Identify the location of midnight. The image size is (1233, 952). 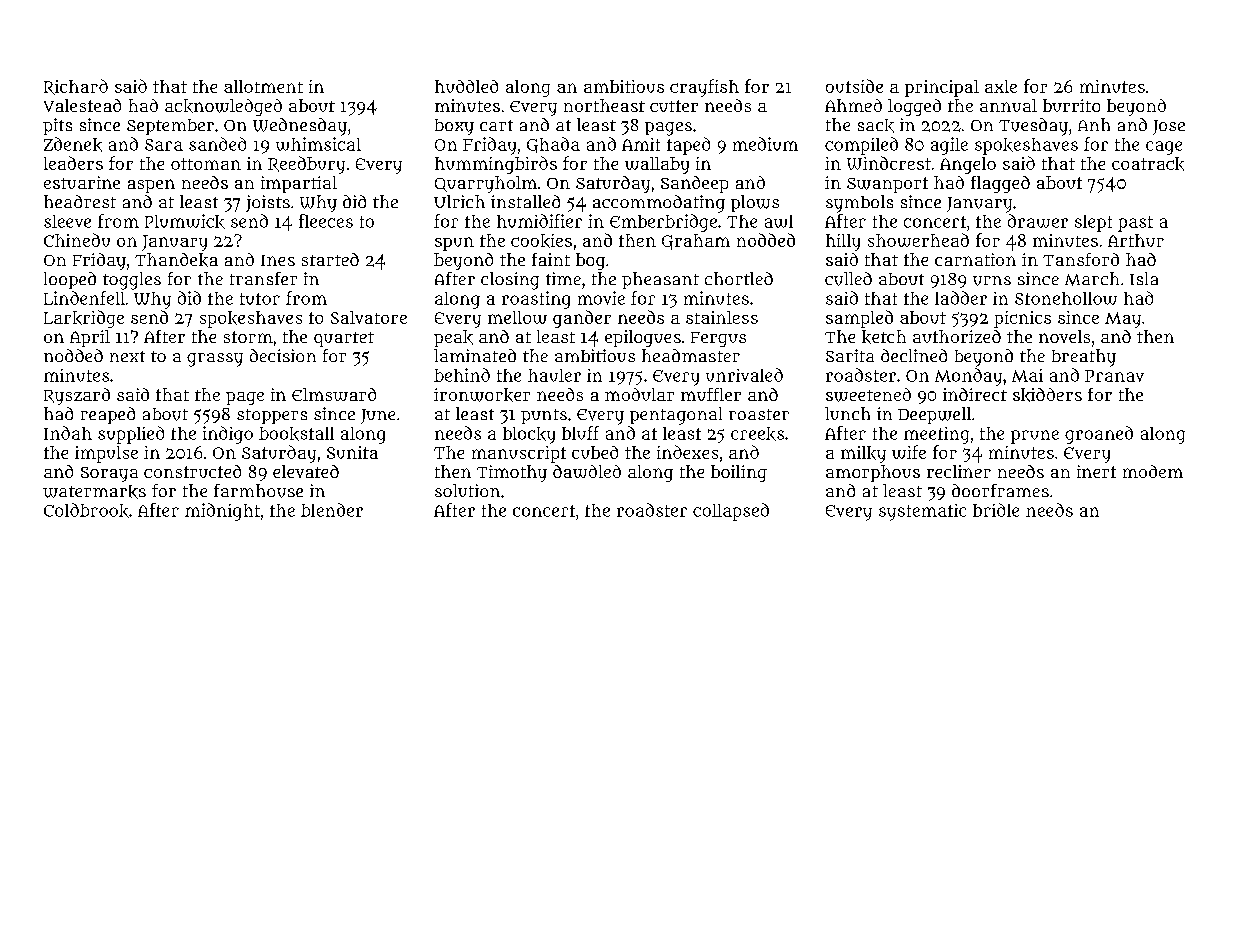
(222, 512).
